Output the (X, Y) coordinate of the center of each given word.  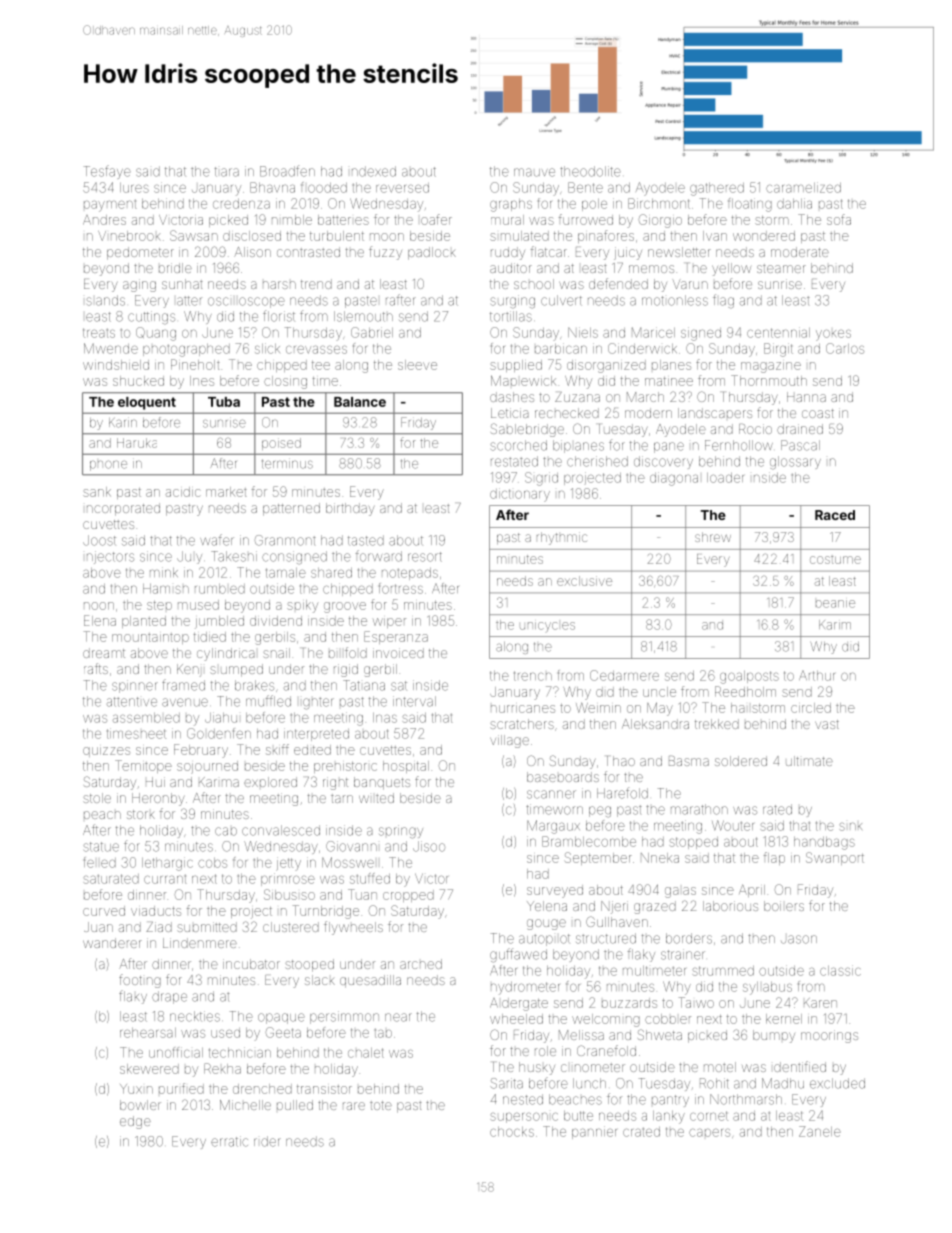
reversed (402, 188)
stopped (694, 843)
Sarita (506, 1083)
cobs (212, 863)
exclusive (584, 581)
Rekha (222, 1068)
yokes (833, 335)
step (159, 605)
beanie (835, 604)
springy (401, 832)
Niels (583, 332)
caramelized (803, 187)
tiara (227, 172)
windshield (116, 365)
